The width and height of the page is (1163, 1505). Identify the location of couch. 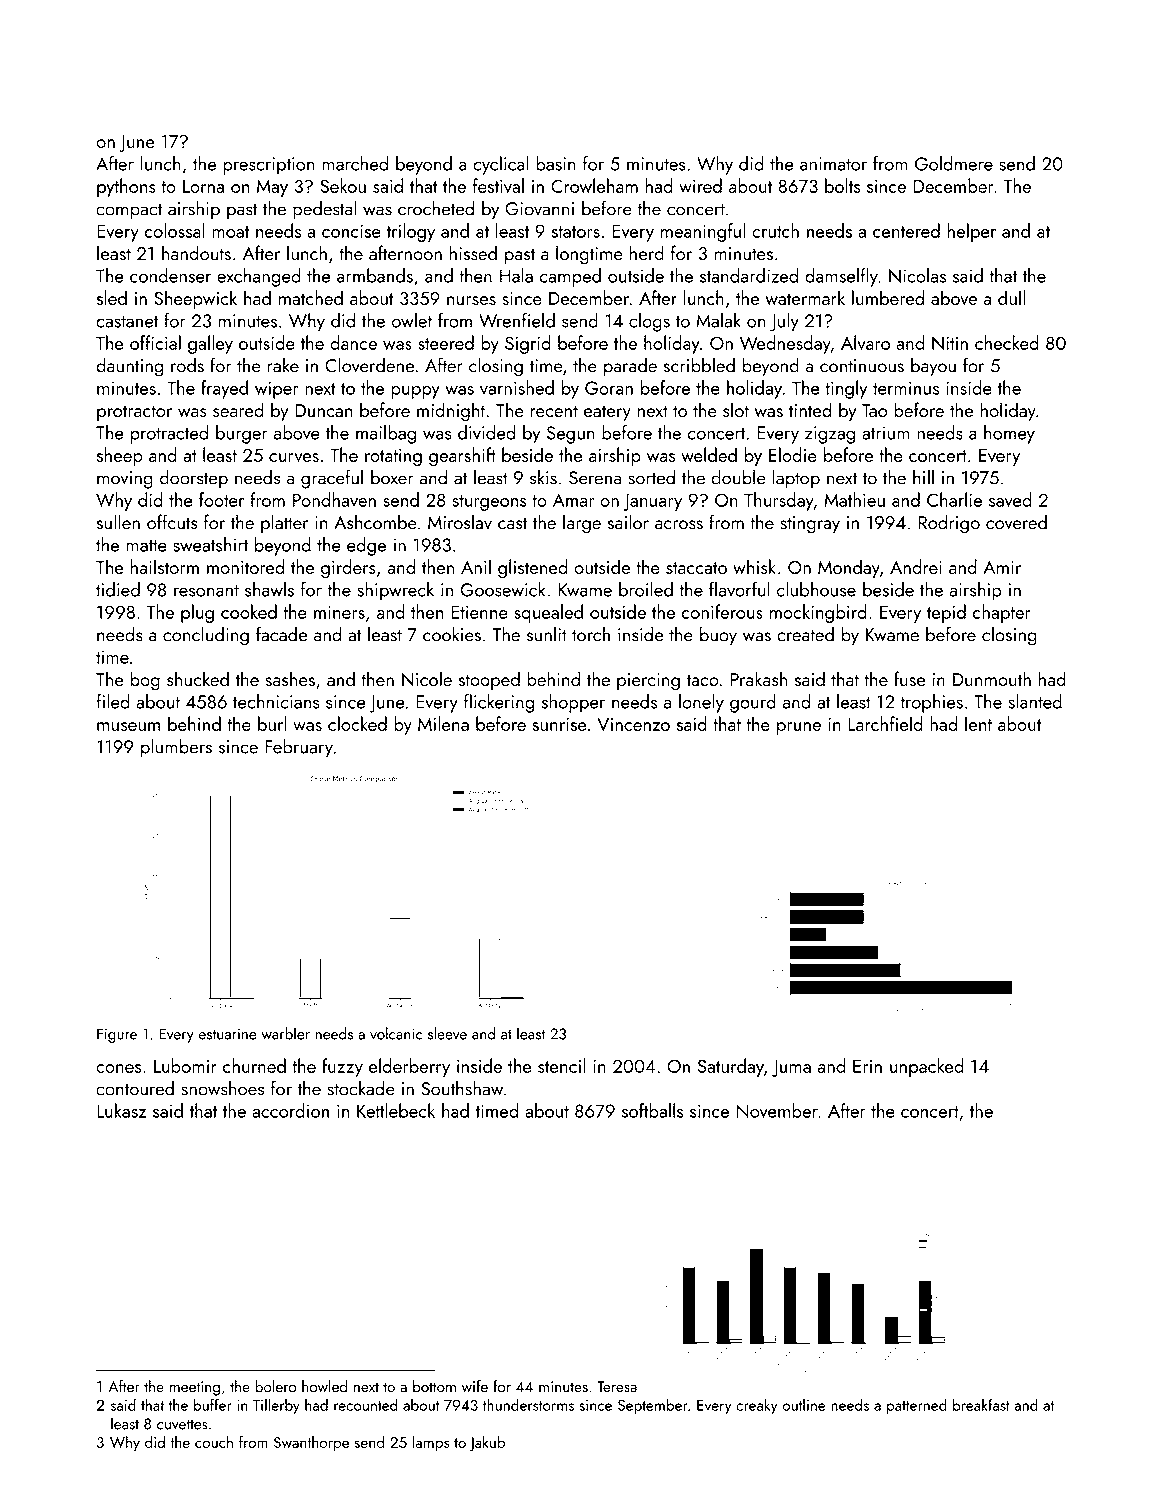
(214, 1442).
